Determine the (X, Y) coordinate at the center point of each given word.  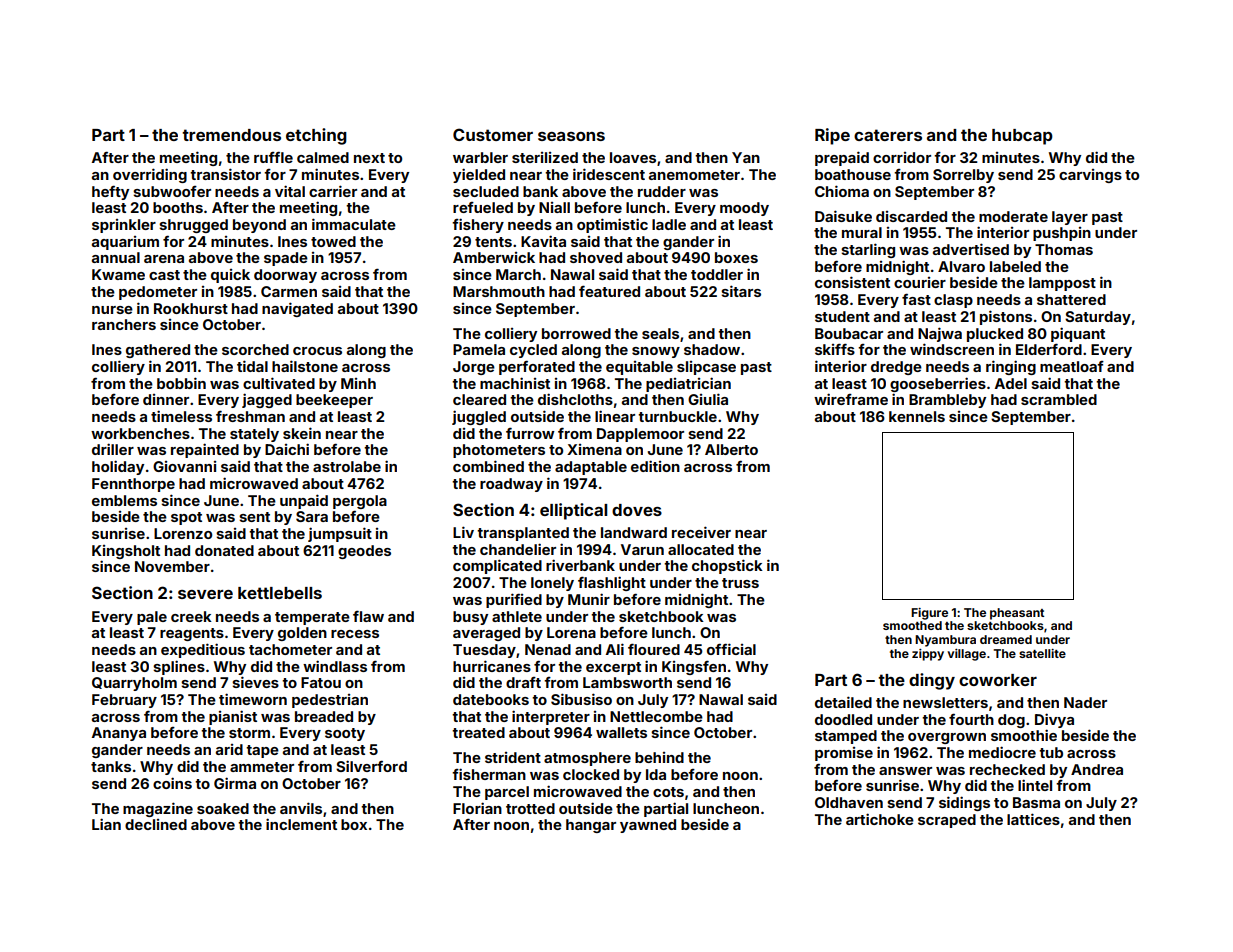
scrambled (1059, 399)
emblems (124, 500)
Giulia (708, 399)
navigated (297, 309)
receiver (701, 532)
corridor (902, 157)
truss (740, 583)
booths (178, 207)
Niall (554, 207)
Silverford (371, 766)
